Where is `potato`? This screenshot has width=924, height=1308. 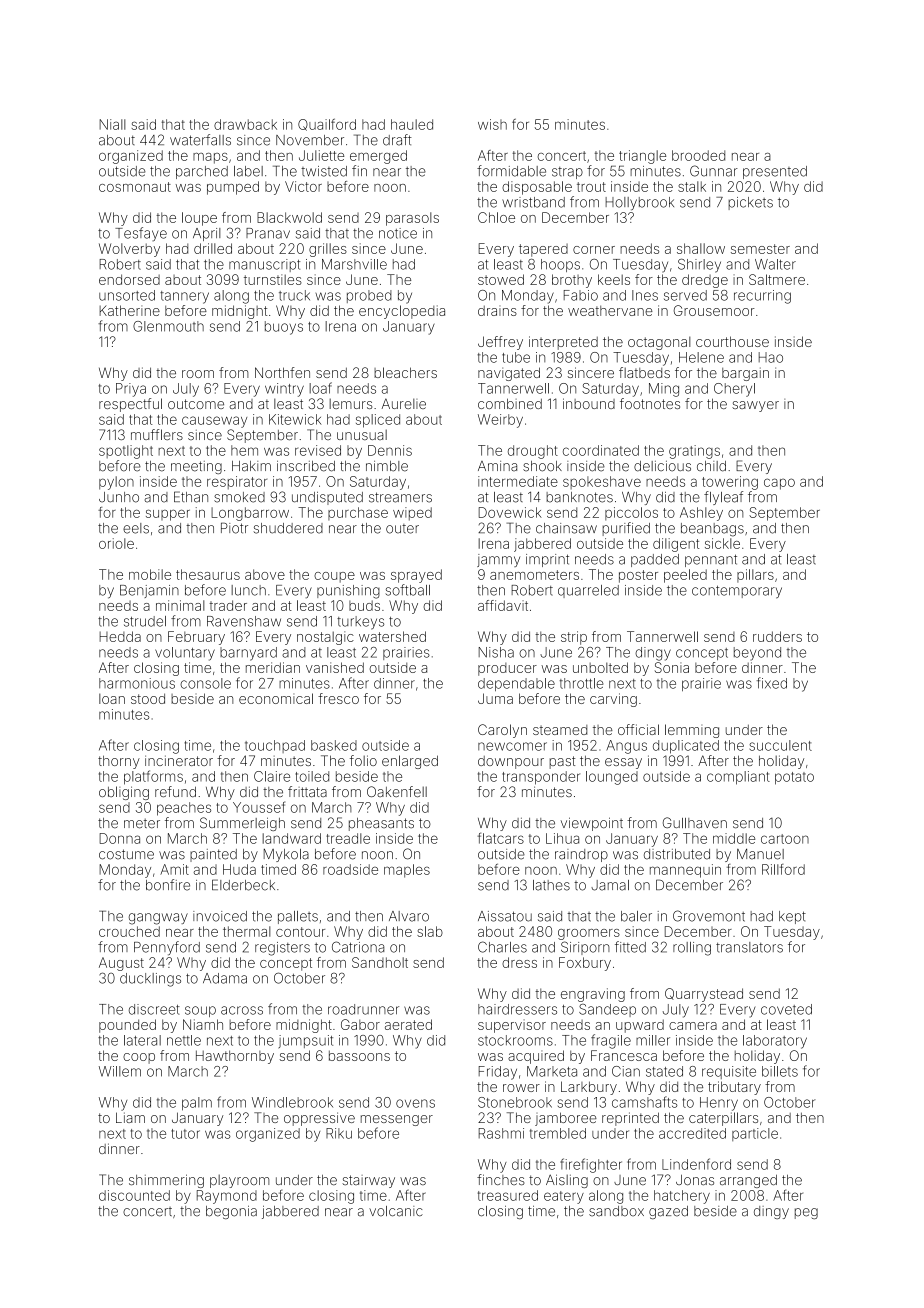 potato is located at coordinates (794, 778).
